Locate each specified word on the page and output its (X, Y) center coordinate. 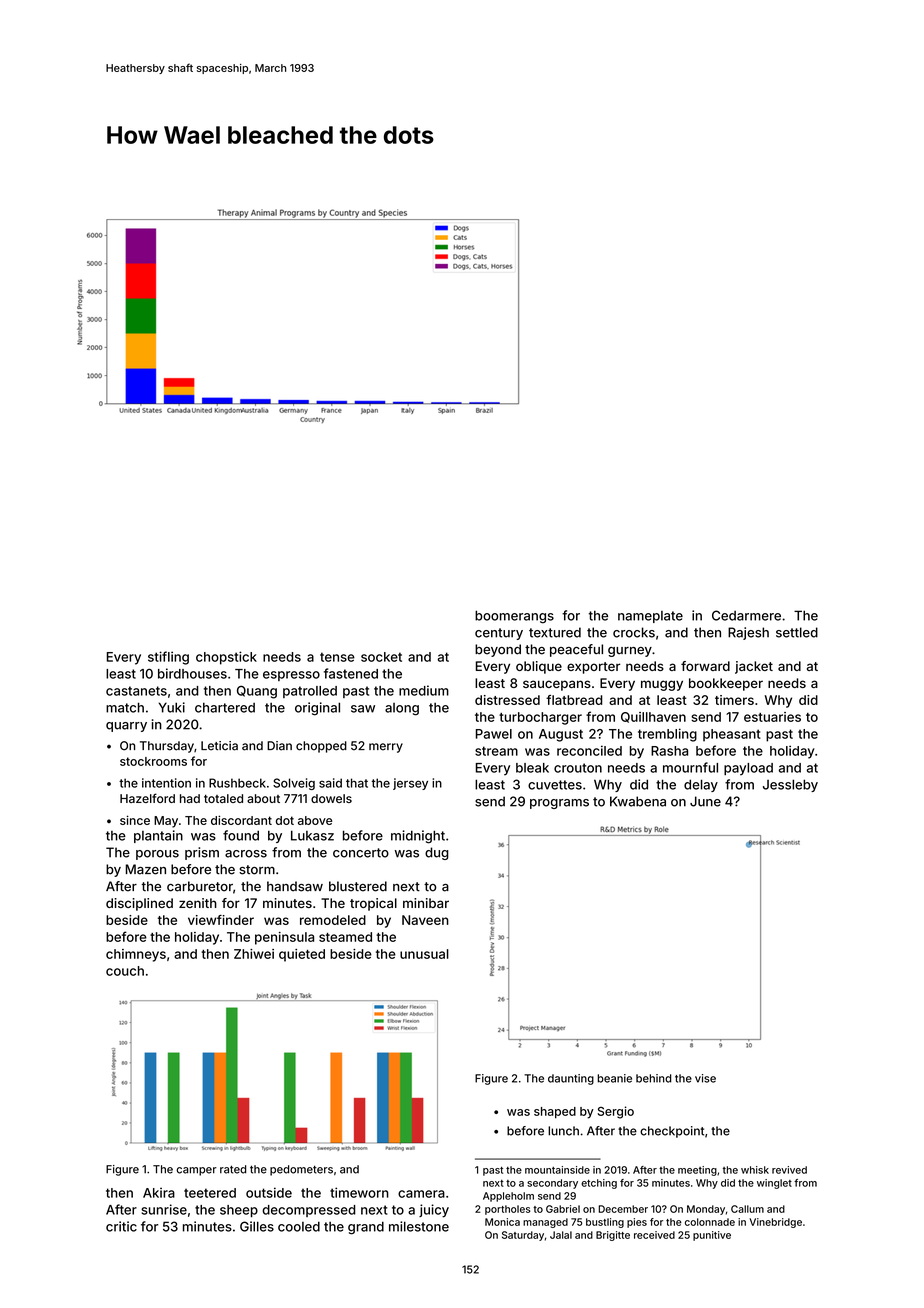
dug (437, 853)
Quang (257, 692)
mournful (690, 767)
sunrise (164, 1209)
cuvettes (555, 785)
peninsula (284, 938)
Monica (502, 1222)
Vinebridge (775, 1223)
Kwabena (638, 801)
